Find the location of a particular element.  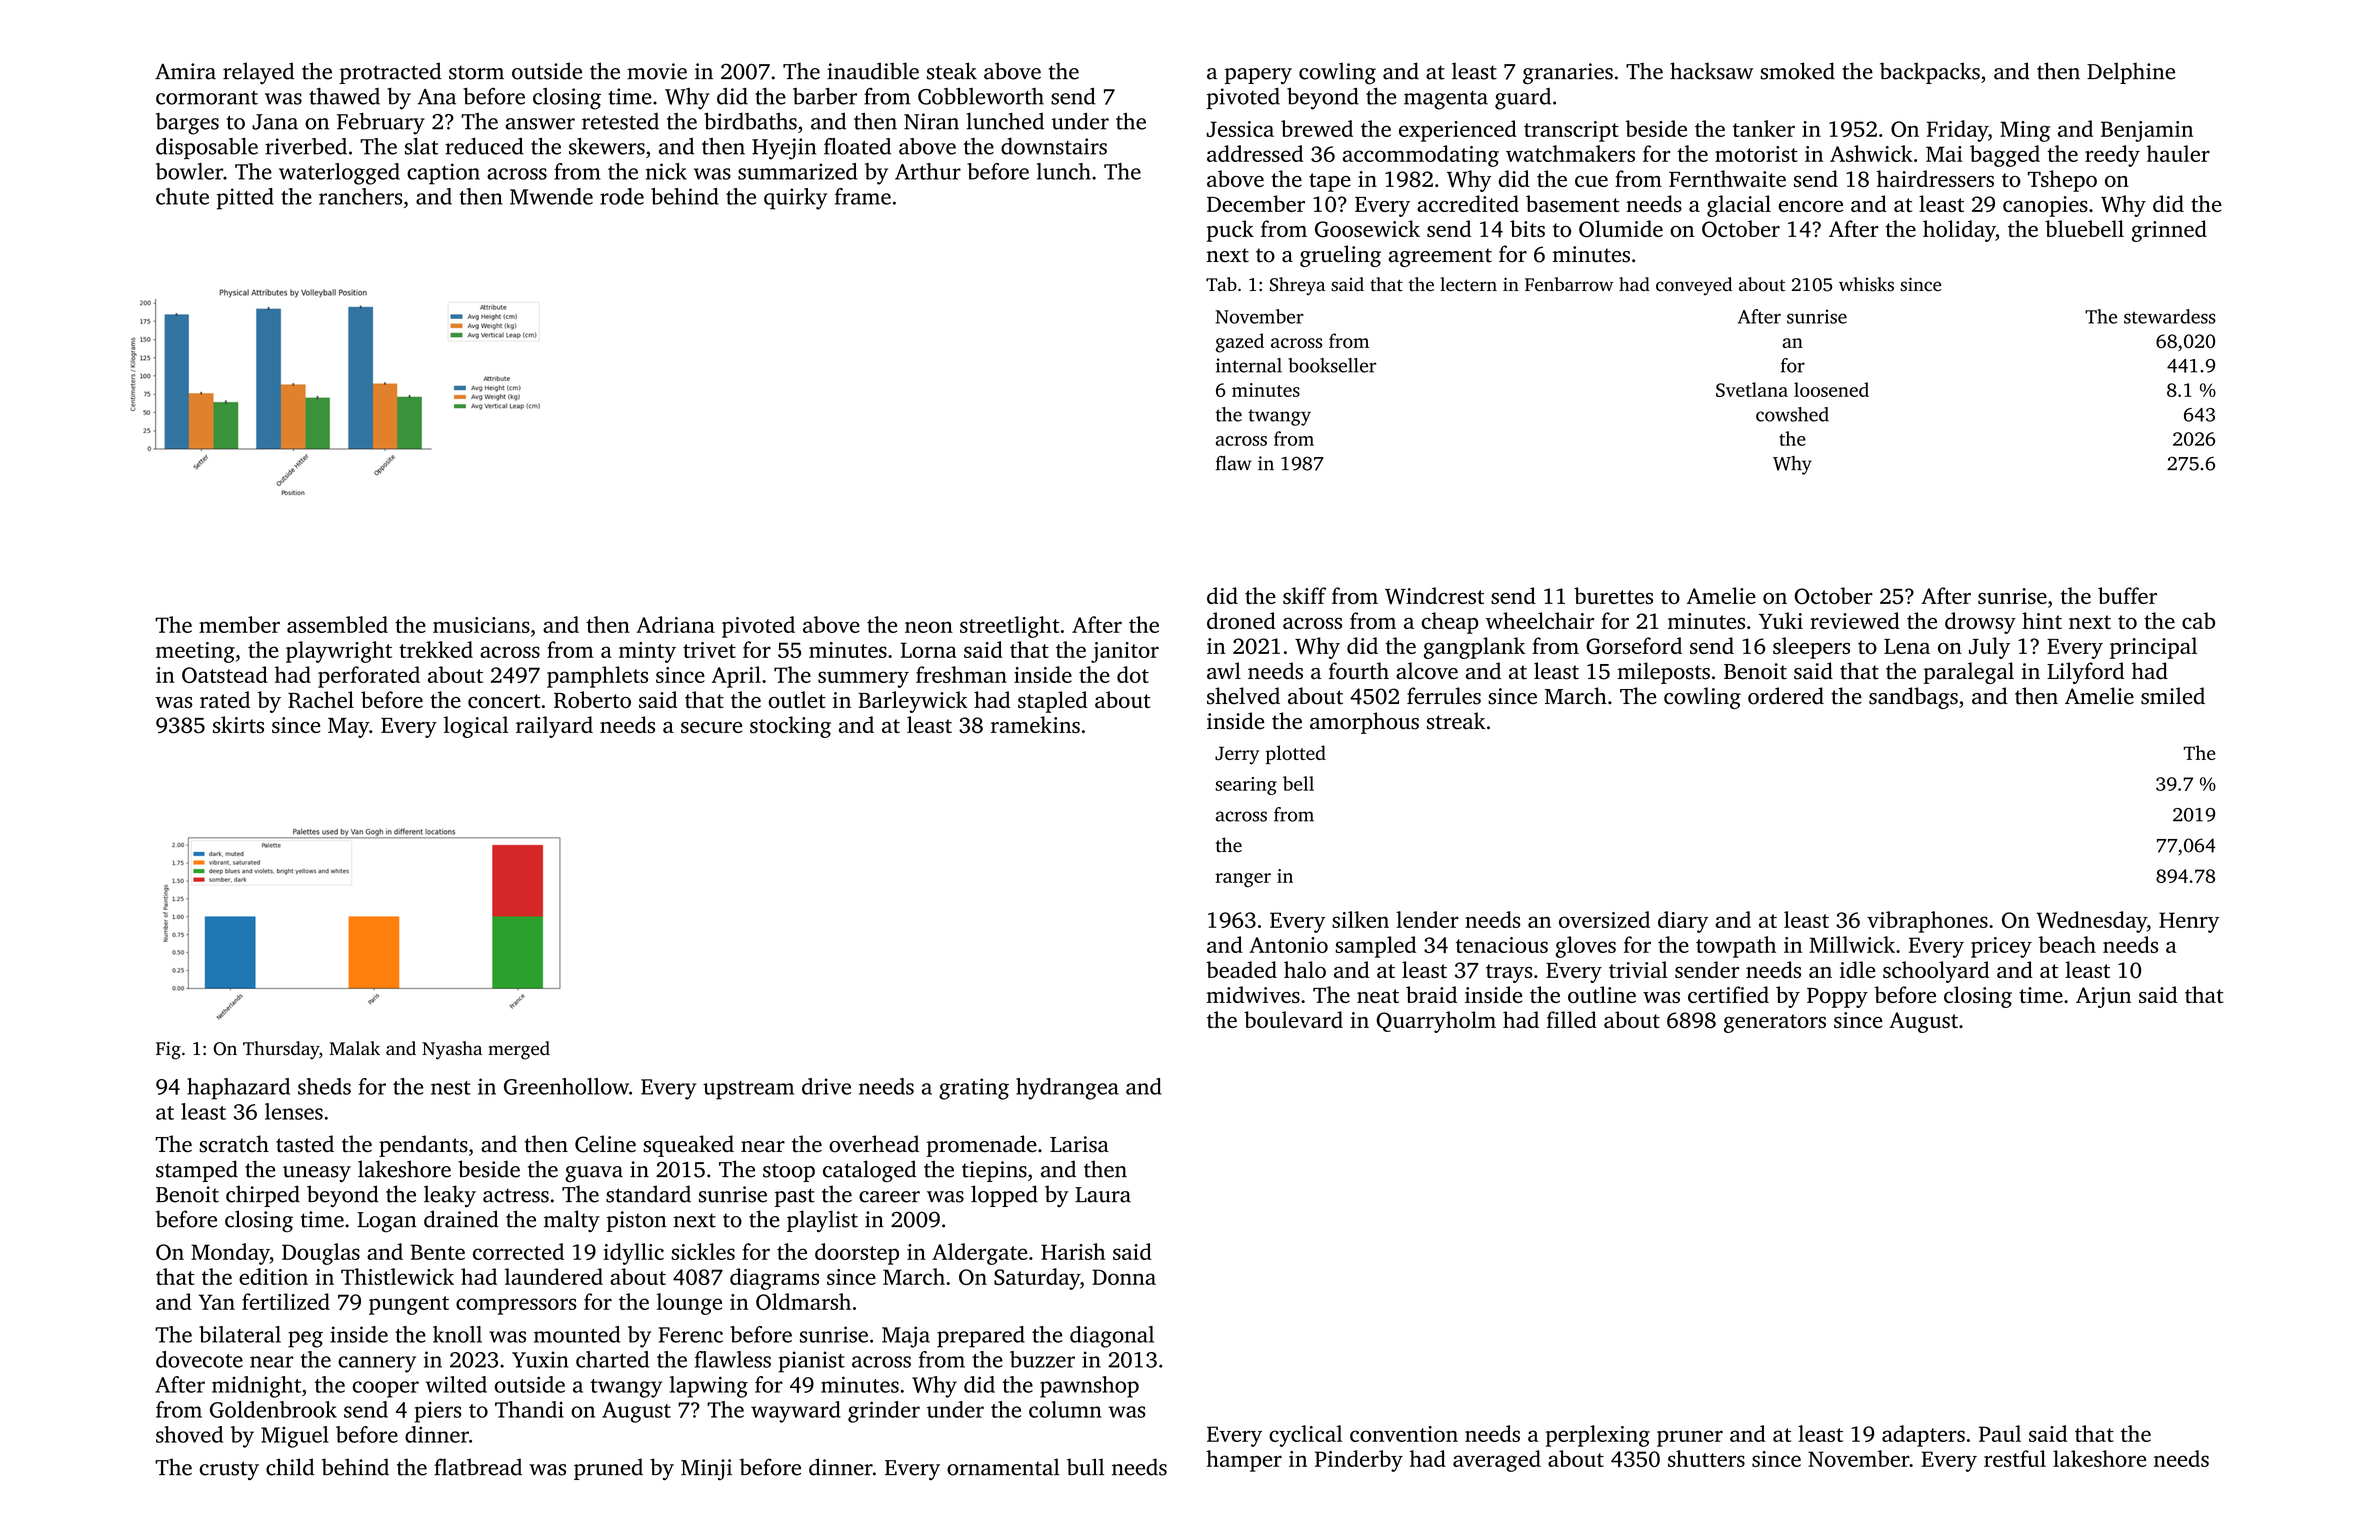

musicians is located at coordinates (481, 625).
